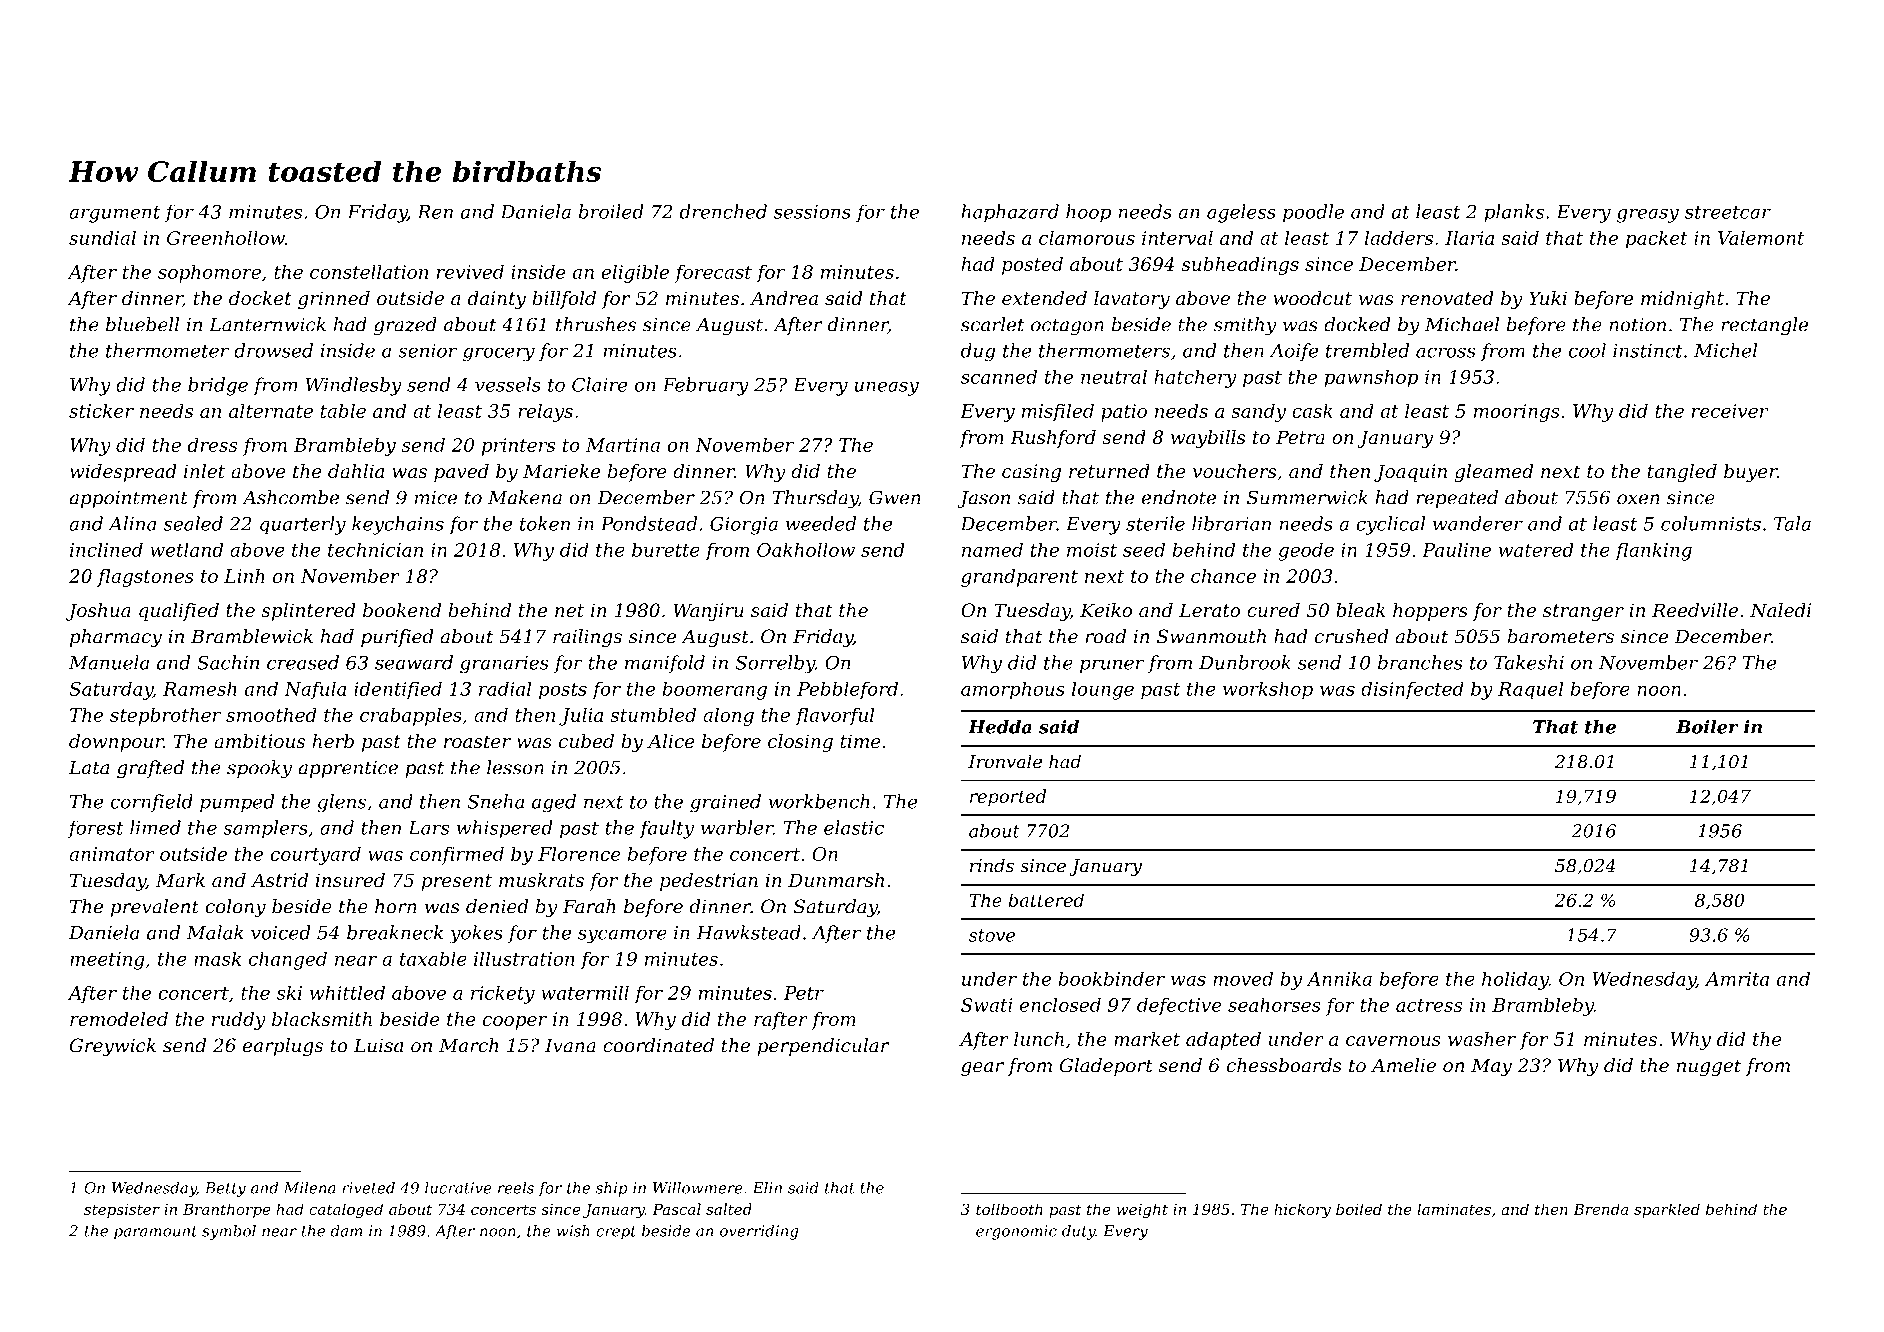 The width and height of the screenshot is (1884, 1332). I want to click on Marieke, so click(561, 471).
